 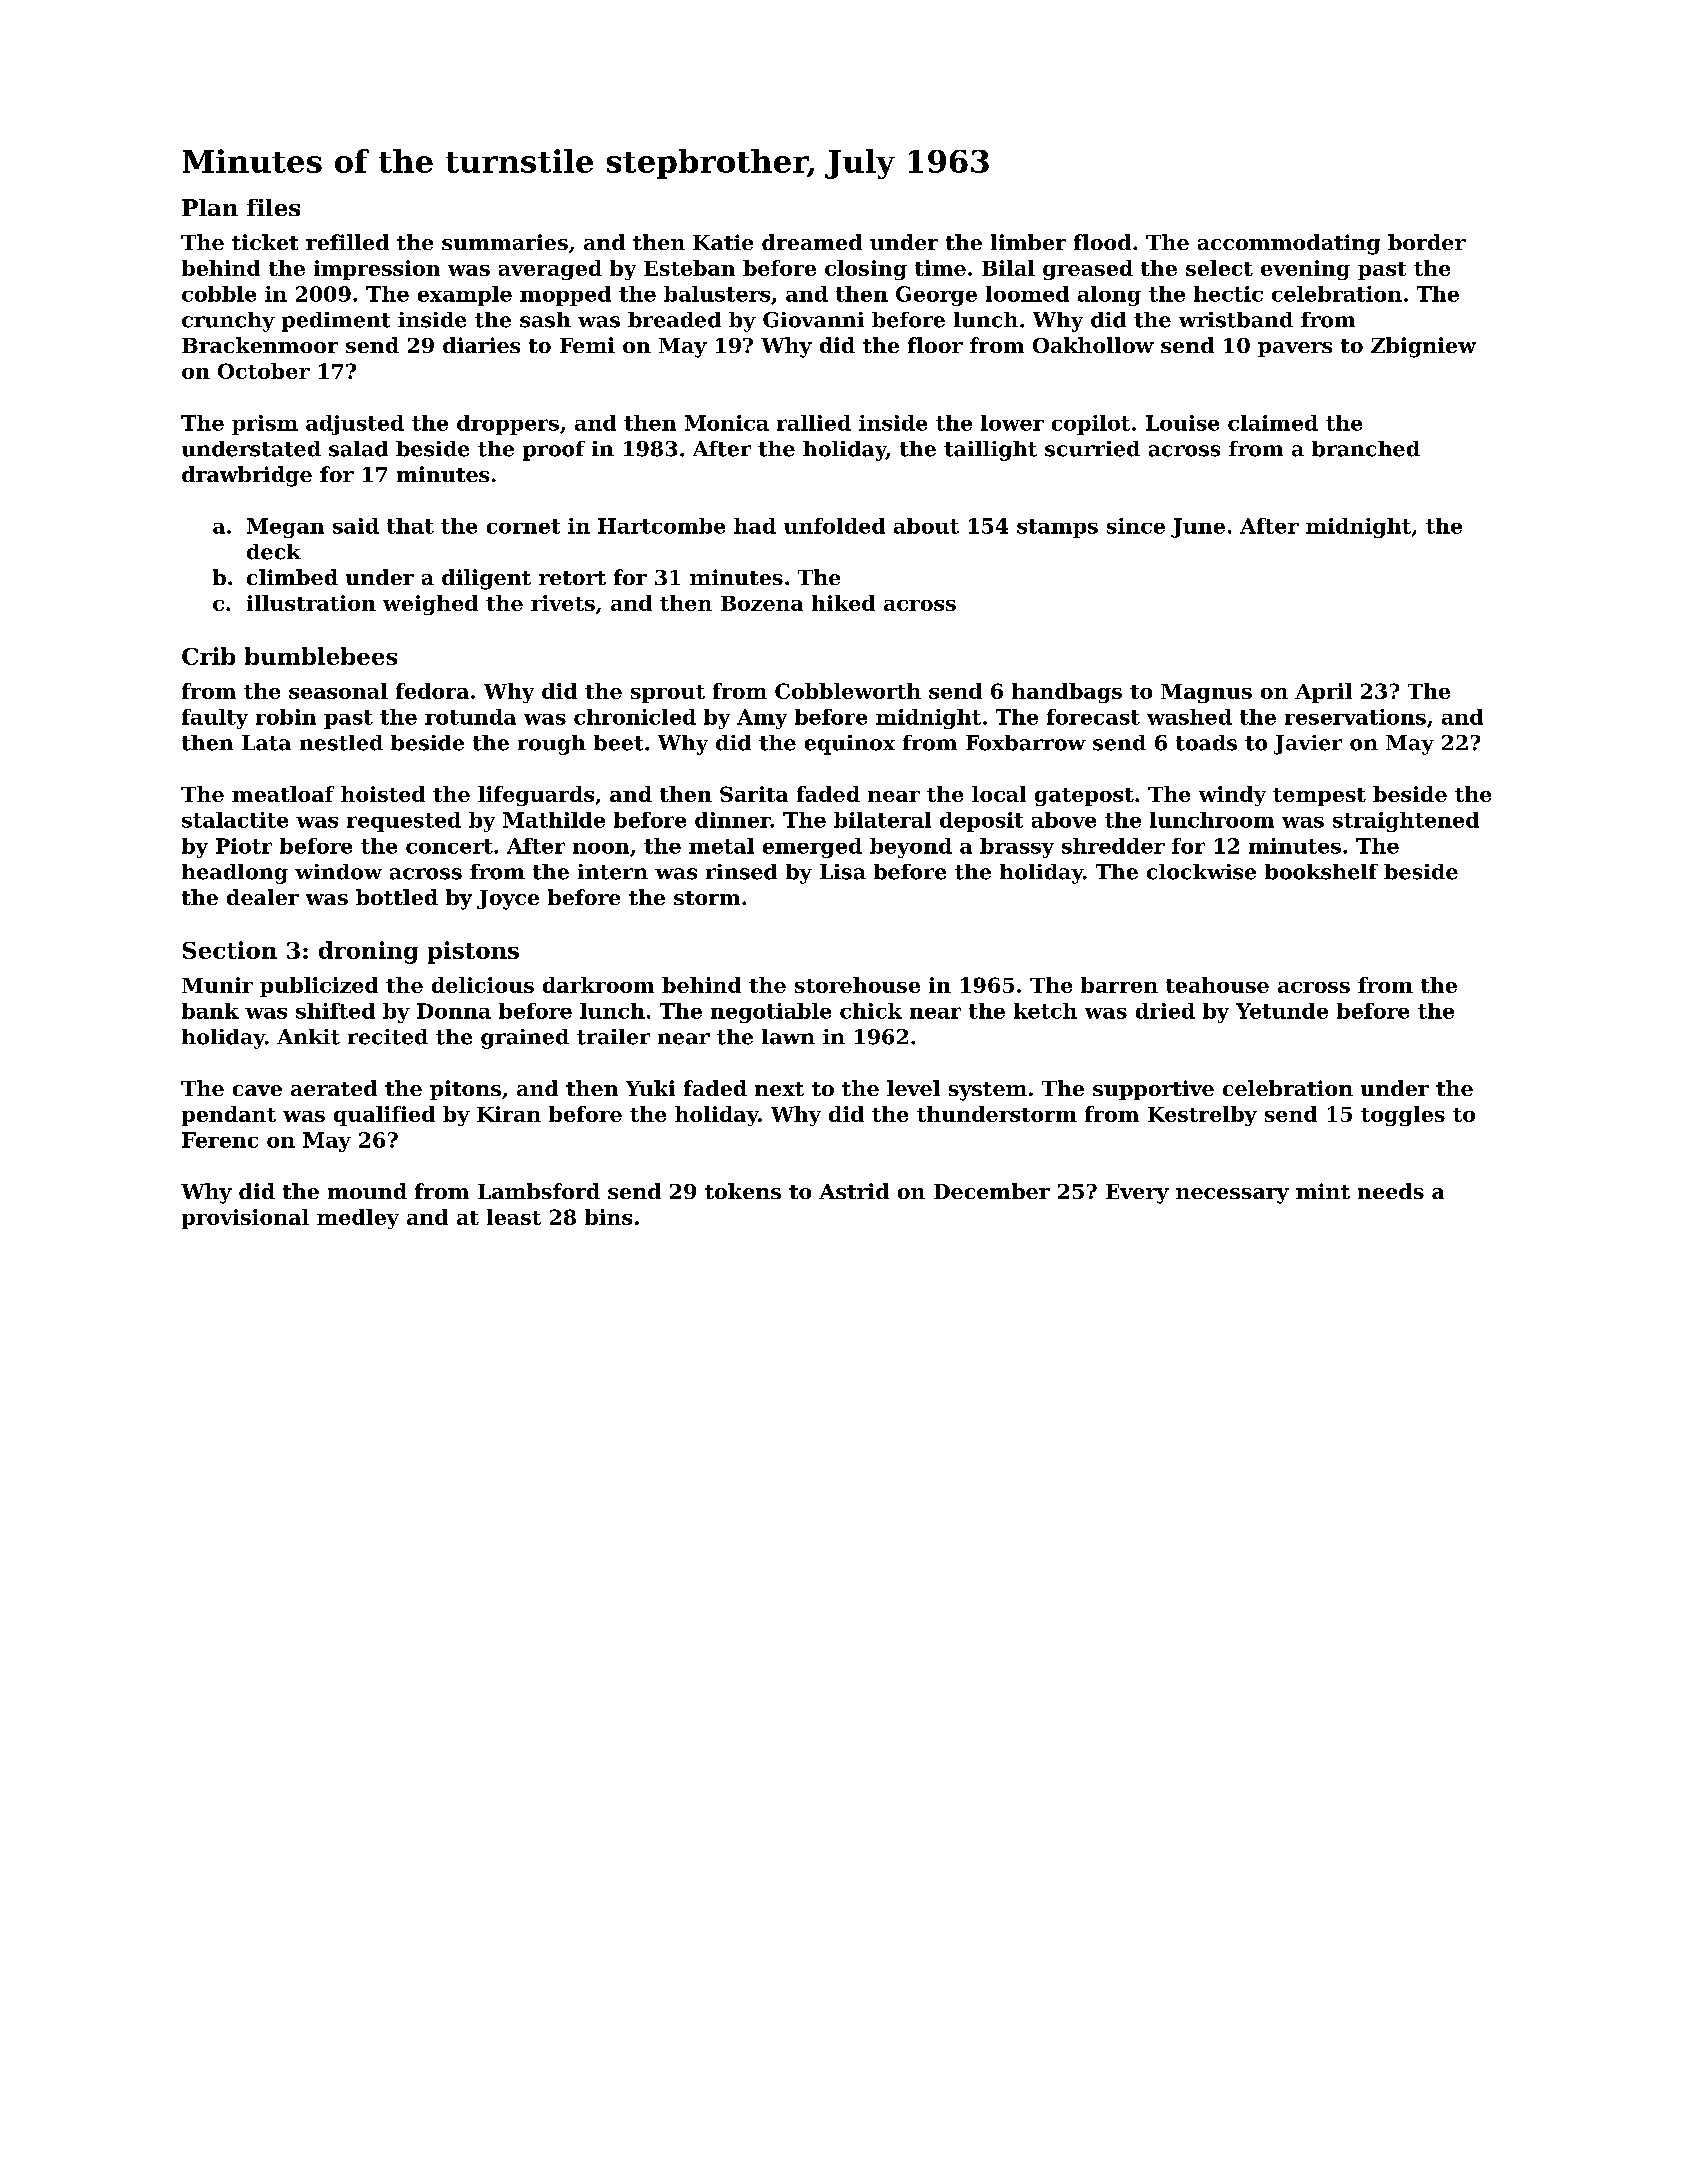 What do you see at coordinates (717, 294) in the document?
I see `balusters` at bounding box center [717, 294].
